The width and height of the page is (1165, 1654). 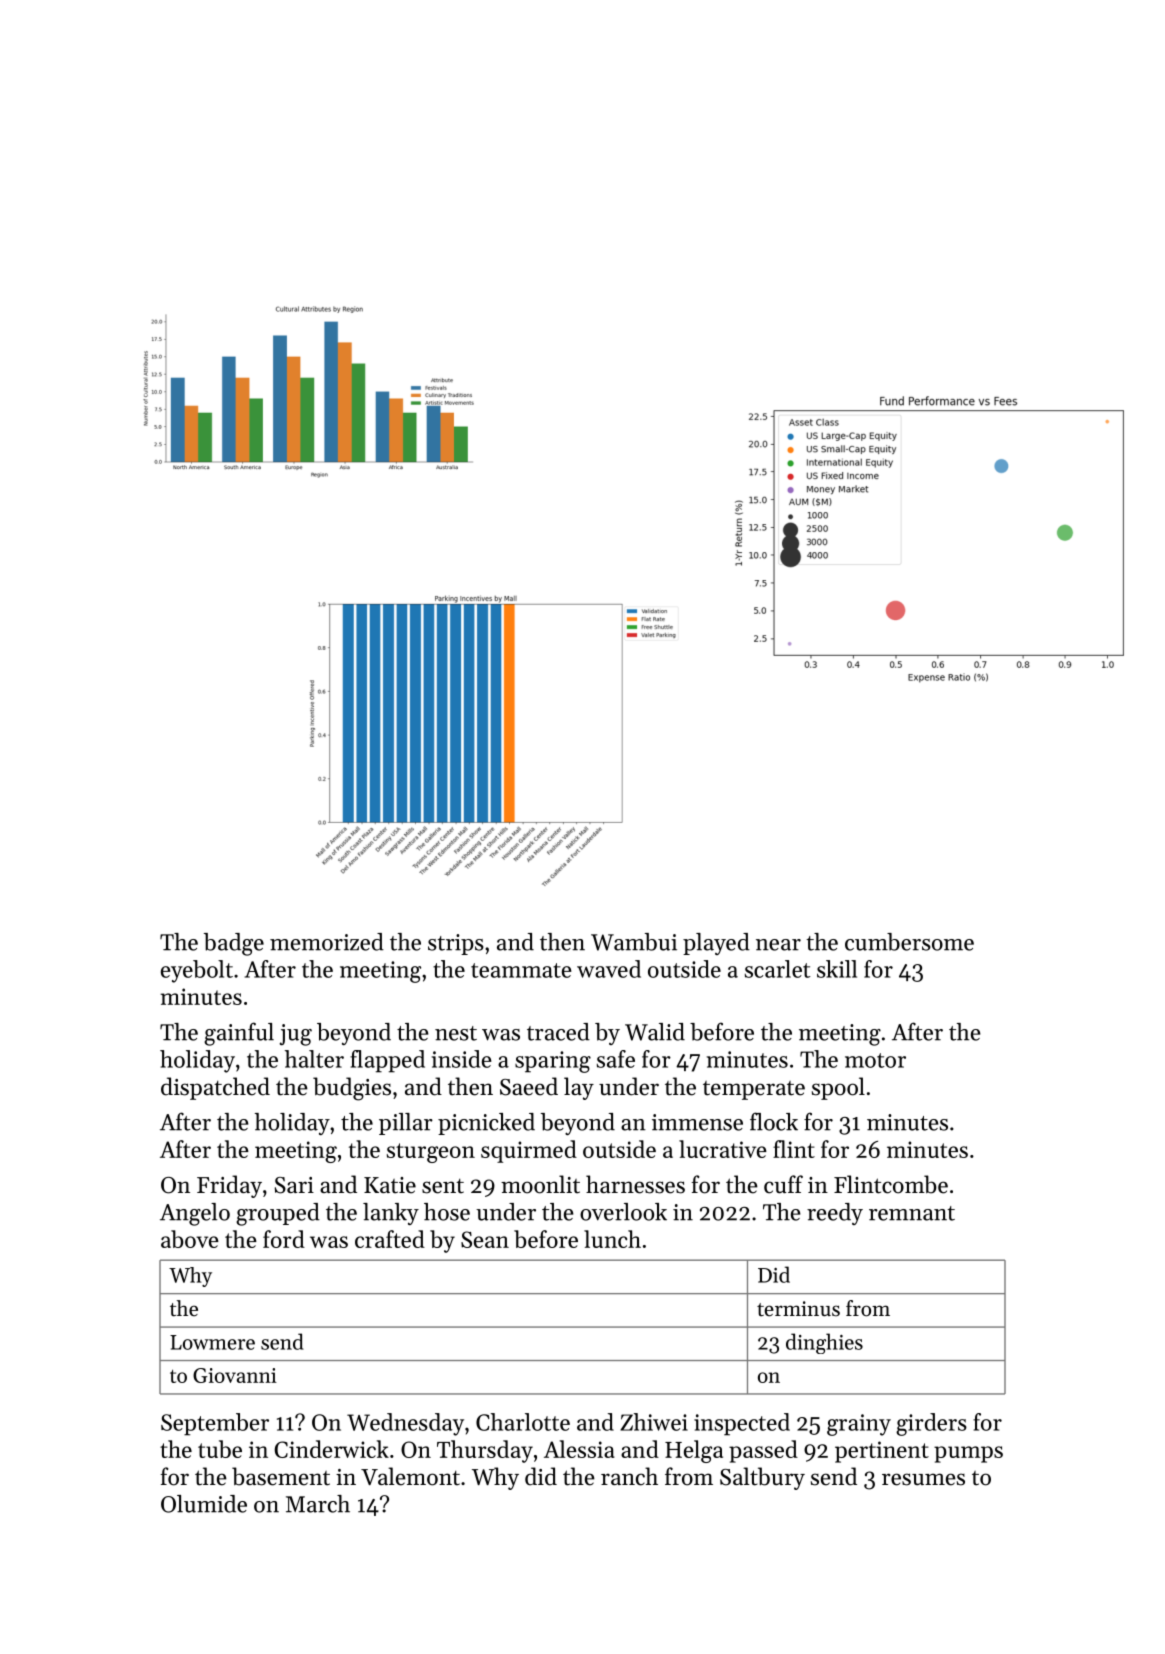 What do you see at coordinates (629, 1476) in the page?
I see `ranch` at bounding box center [629, 1476].
